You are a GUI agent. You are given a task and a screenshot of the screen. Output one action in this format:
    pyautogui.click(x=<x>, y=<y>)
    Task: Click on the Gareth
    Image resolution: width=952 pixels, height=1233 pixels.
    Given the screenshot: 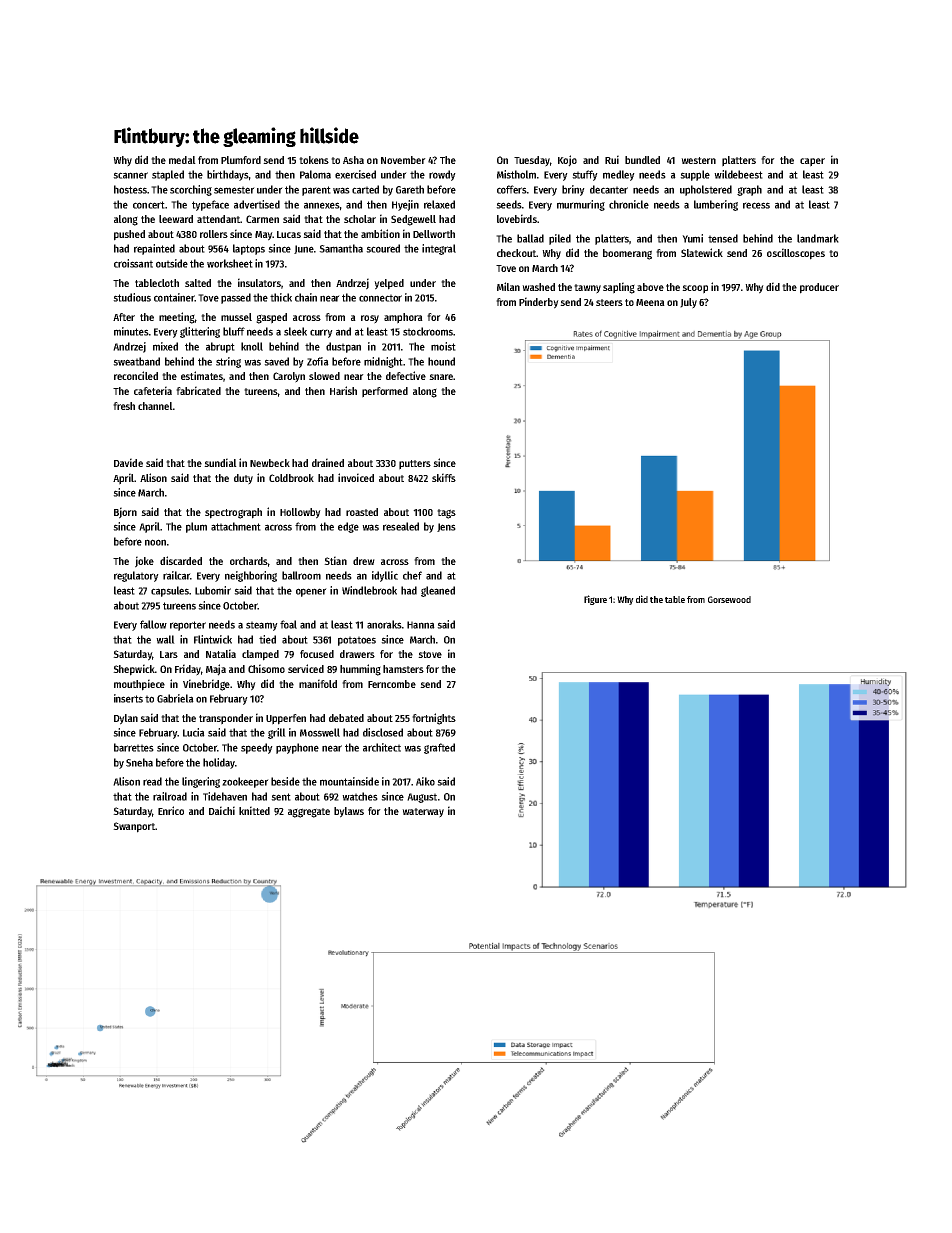 What is the action you would take?
    pyautogui.click(x=410, y=189)
